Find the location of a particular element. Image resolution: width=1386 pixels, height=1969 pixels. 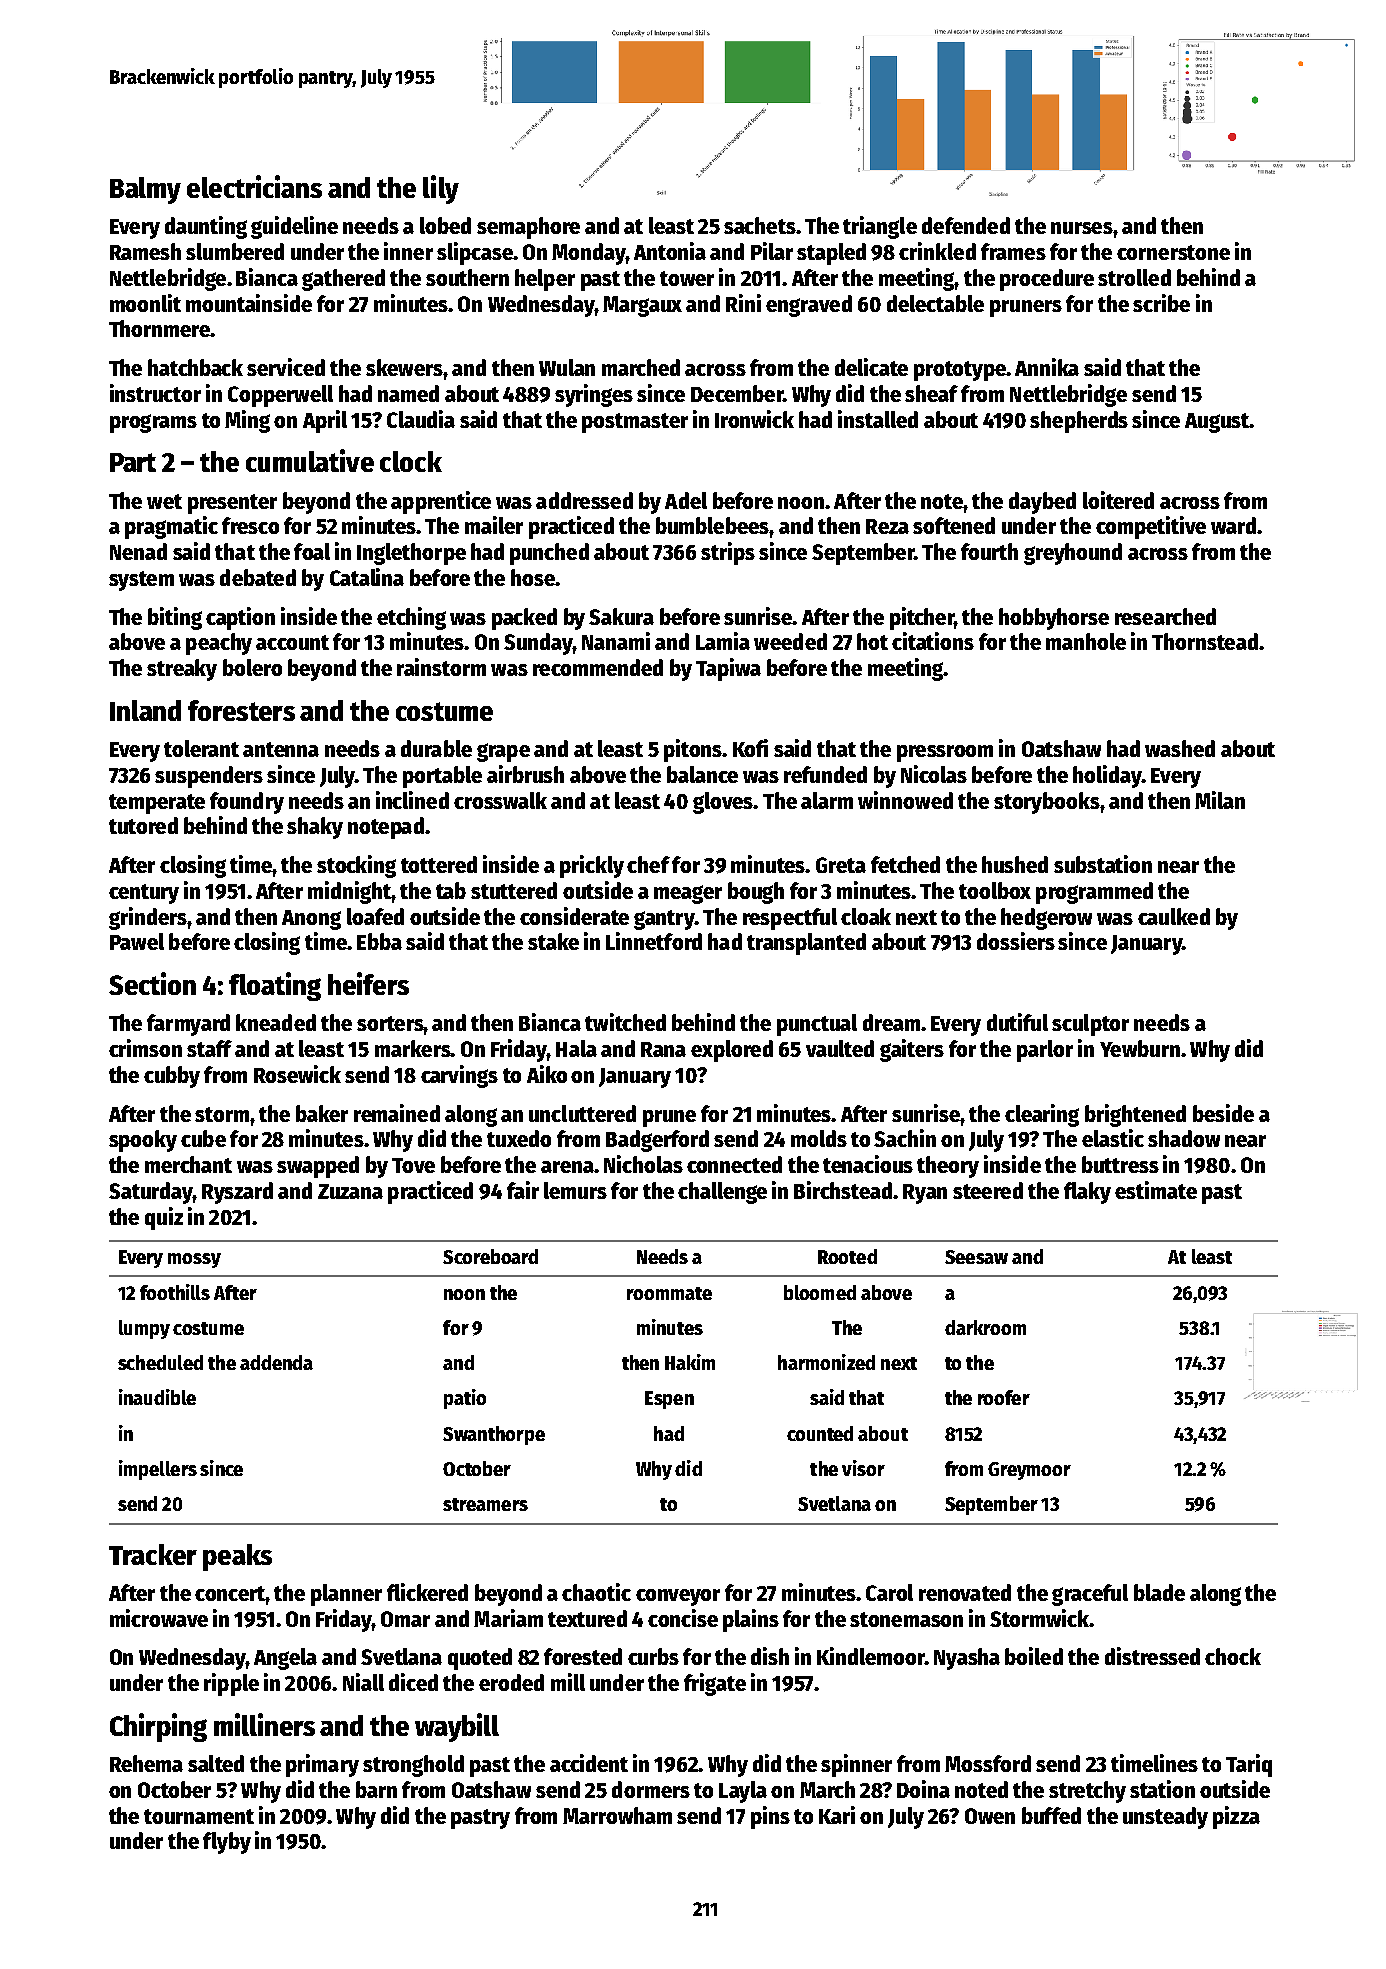

graceful is located at coordinates (1090, 1595).
